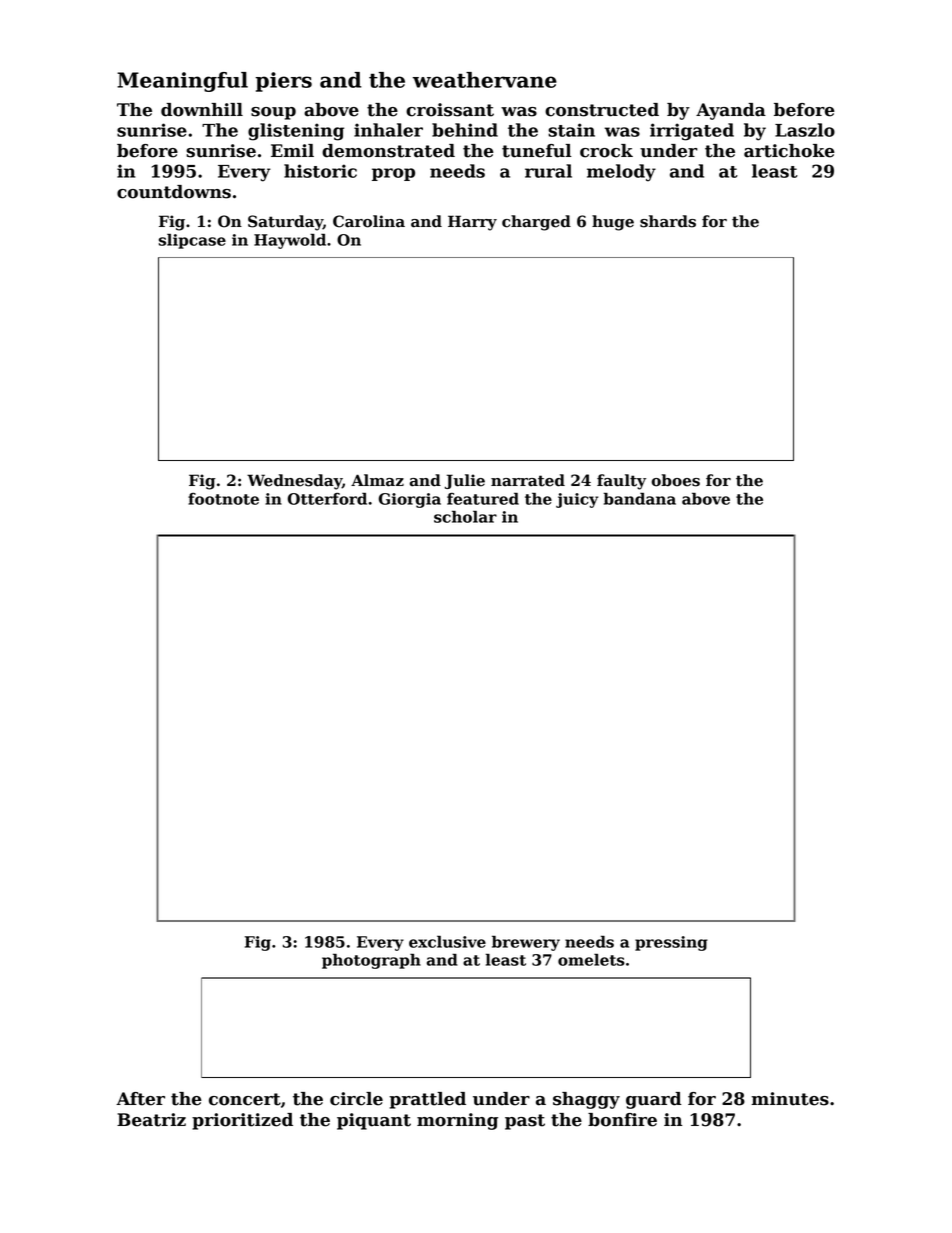 The height and width of the document is (1233, 952). I want to click on scholar, so click(465, 516).
